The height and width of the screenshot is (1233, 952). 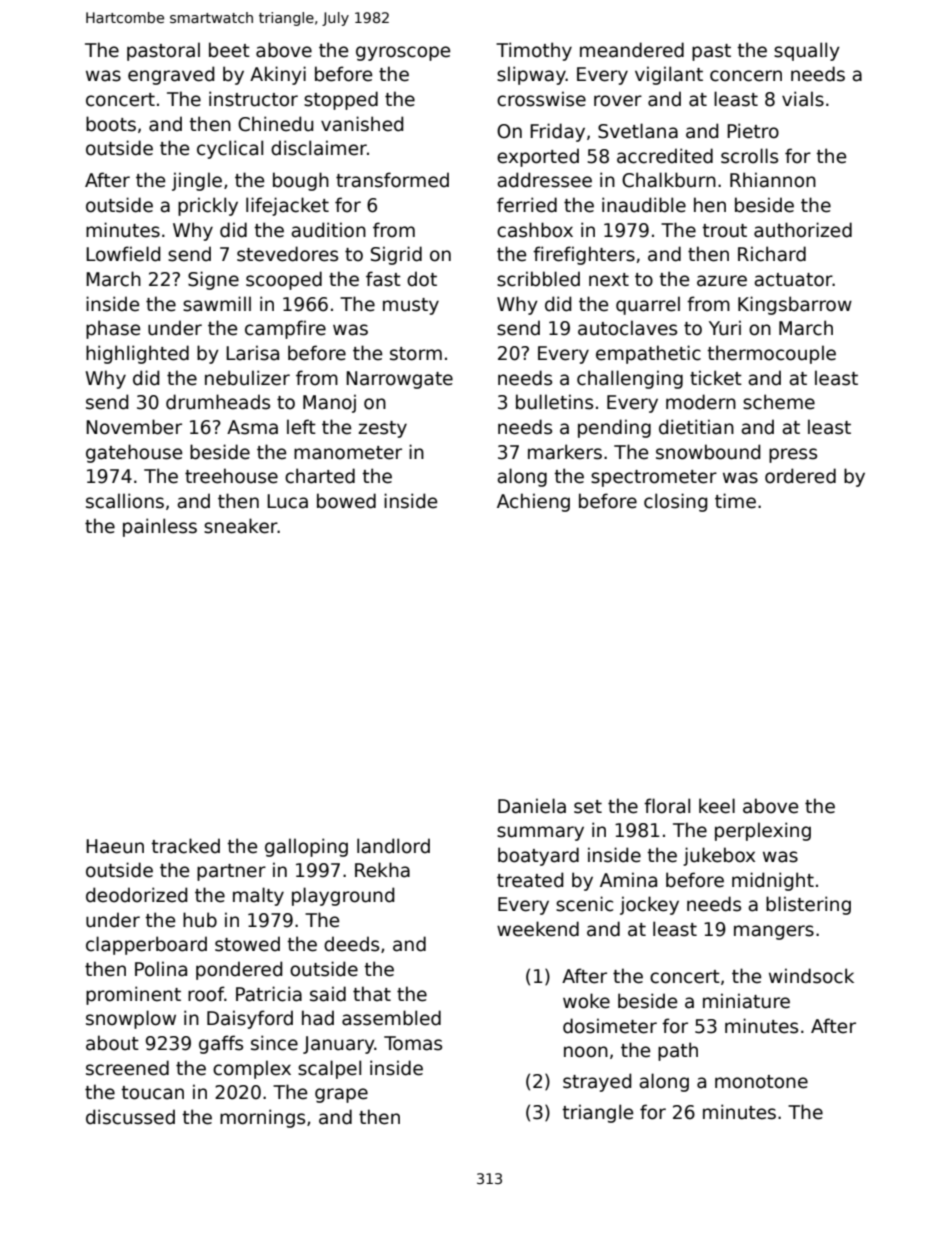 What do you see at coordinates (171, 75) in the screenshot?
I see `engraved` at bounding box center [171, 75].
